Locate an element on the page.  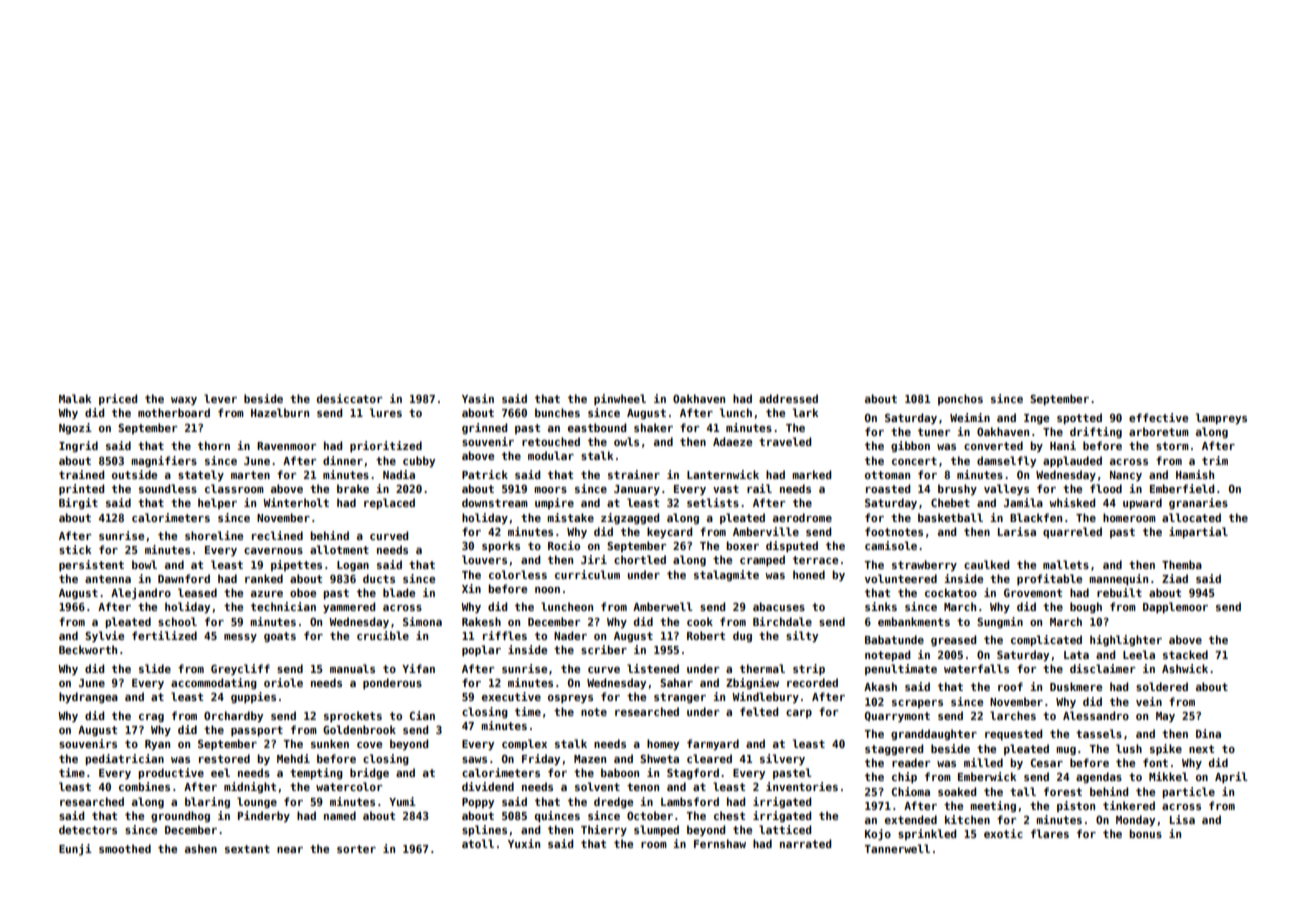
detectors is located at coordinates (88, 829).
